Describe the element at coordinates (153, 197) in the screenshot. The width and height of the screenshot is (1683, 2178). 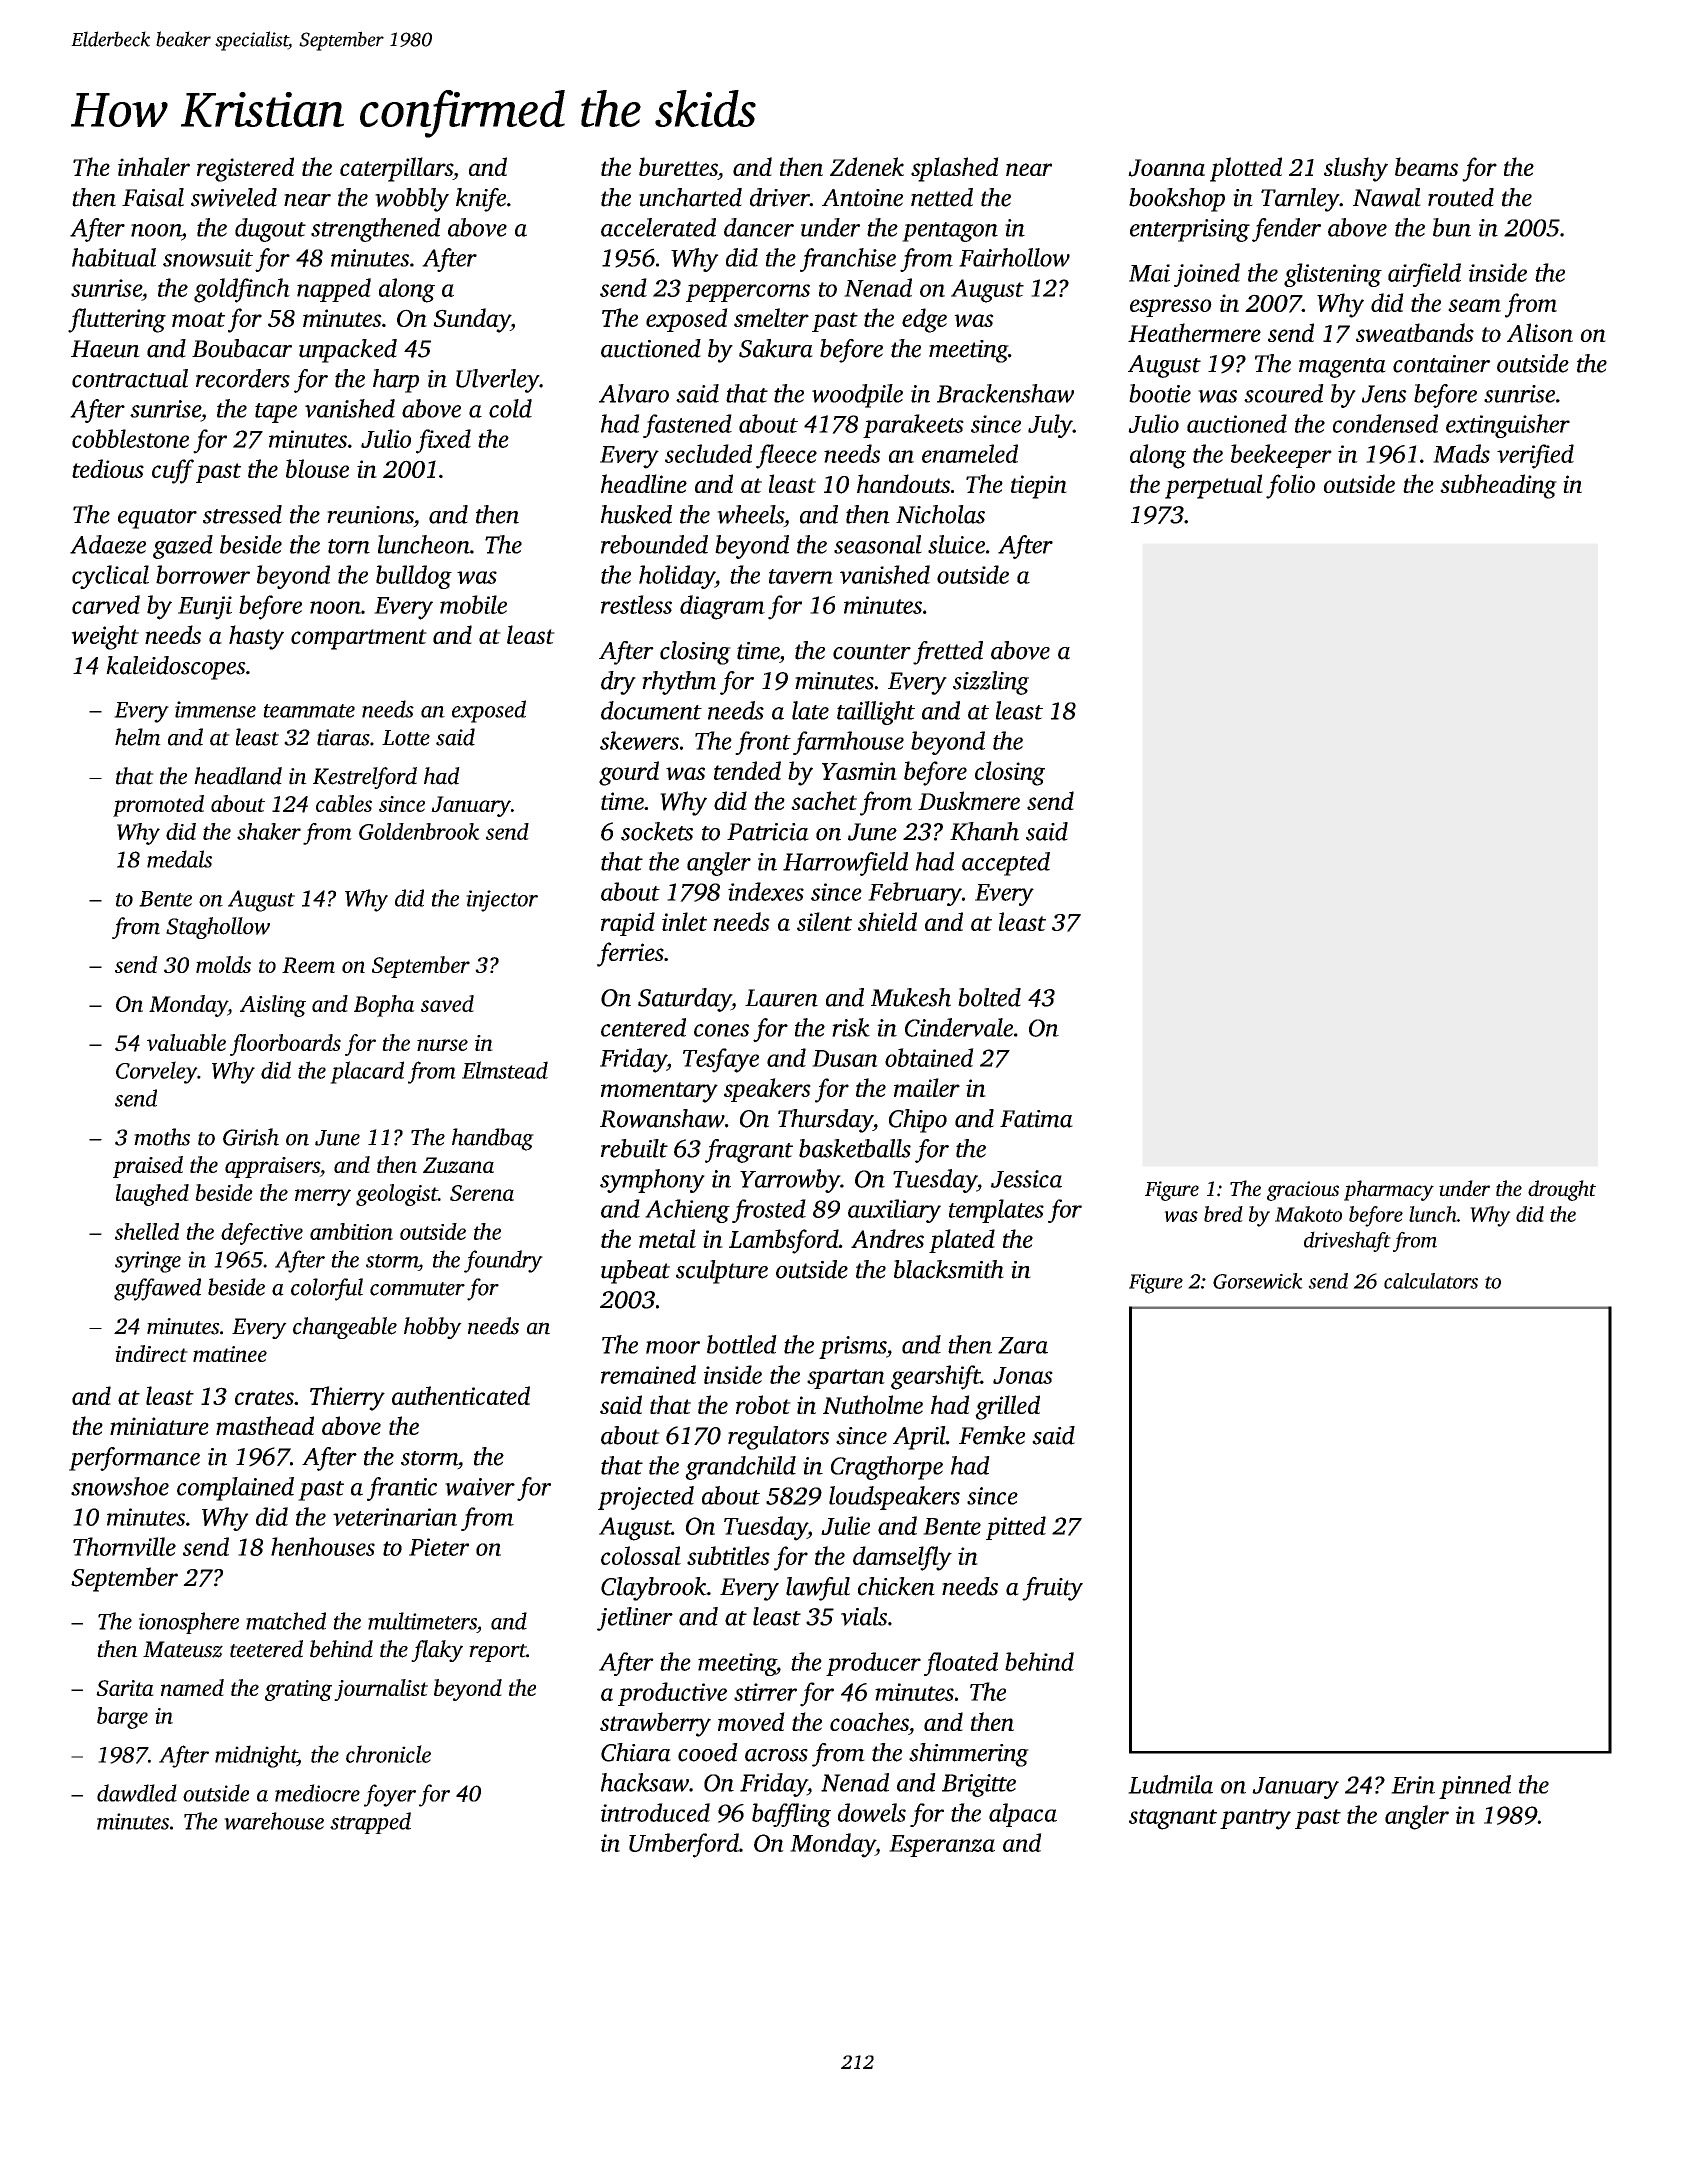
I see `Faisal` at that location.
